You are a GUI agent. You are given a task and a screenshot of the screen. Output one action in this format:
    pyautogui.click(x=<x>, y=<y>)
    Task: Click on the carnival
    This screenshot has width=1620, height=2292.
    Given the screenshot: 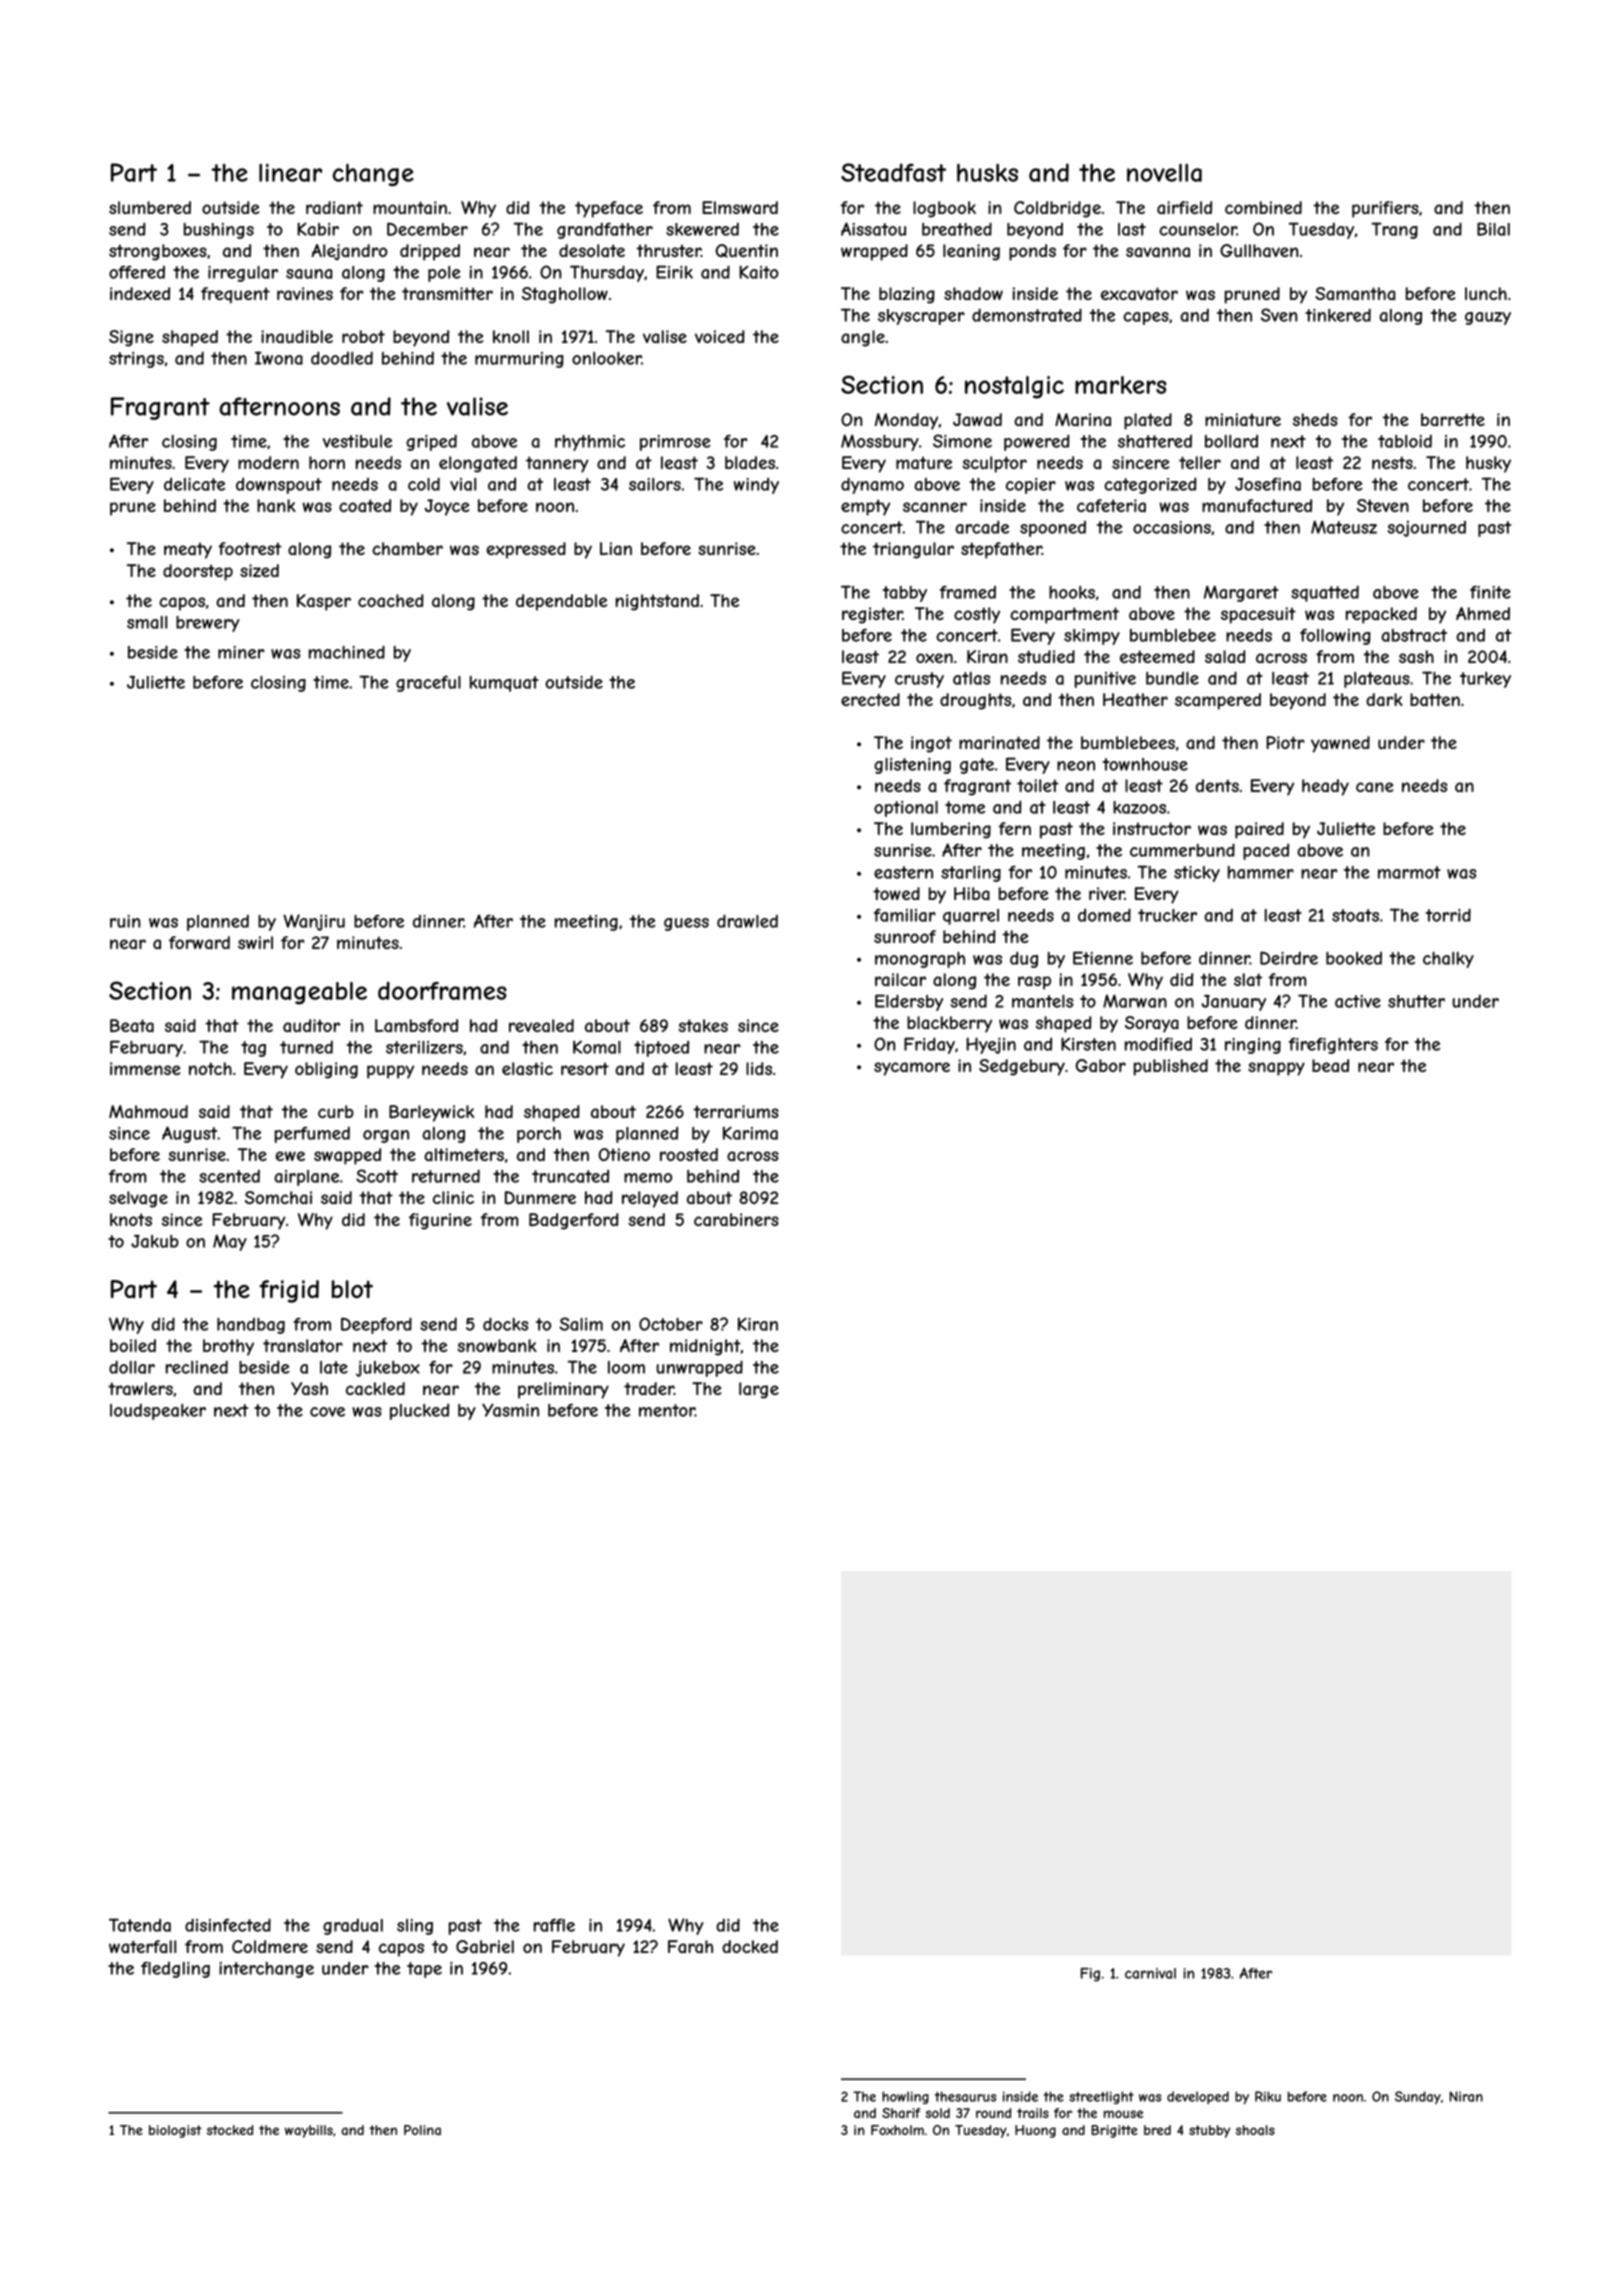 What is the action you would take?
    pyautogui.click(x=1150, y=1973)
